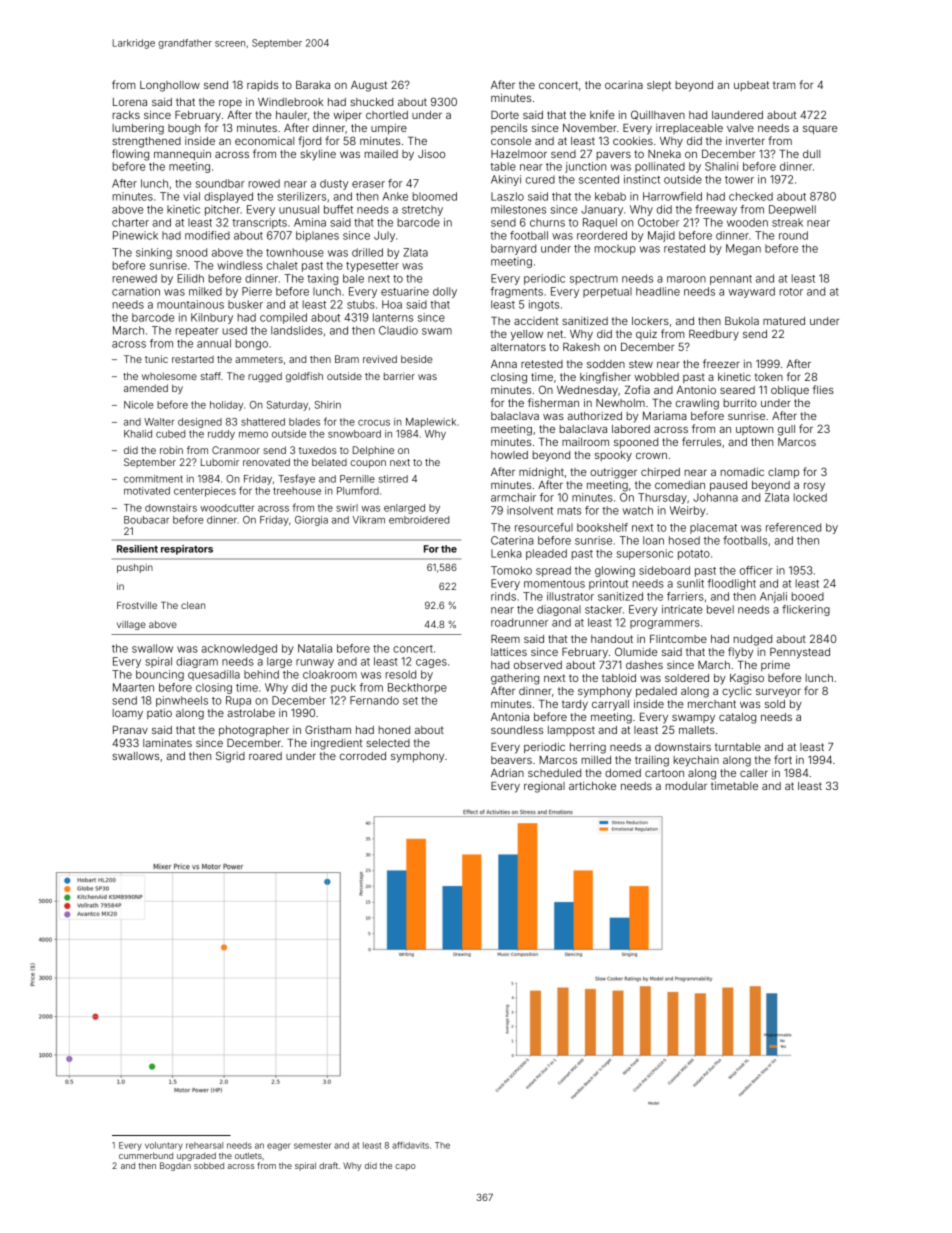  I want to click on cummerbund, so click(146, 1155).
